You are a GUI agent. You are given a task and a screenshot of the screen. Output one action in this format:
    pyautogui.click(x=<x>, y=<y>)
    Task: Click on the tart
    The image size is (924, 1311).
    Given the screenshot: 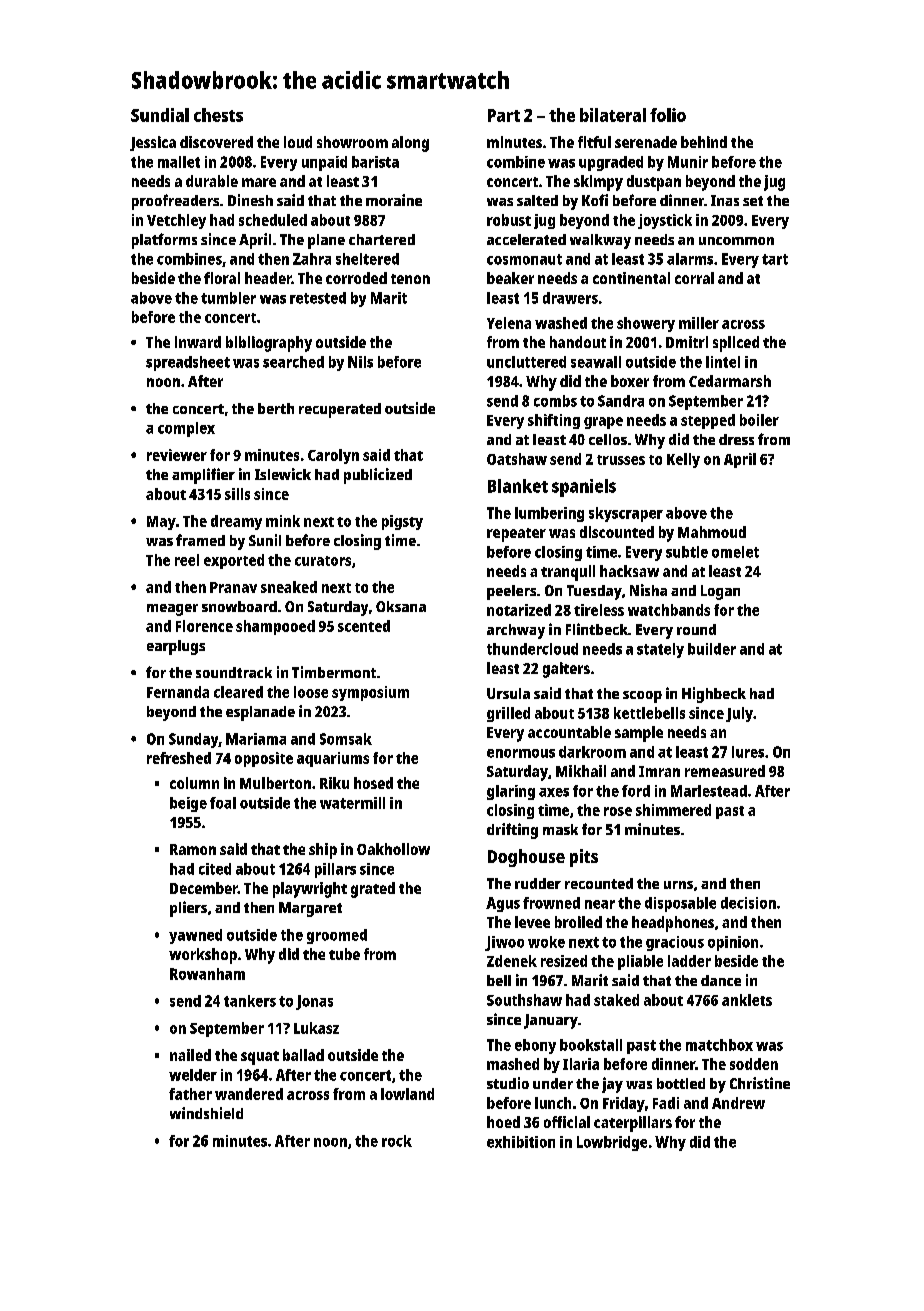 What is the action you would take?
    pyautogui.click(x=775, y=259)
